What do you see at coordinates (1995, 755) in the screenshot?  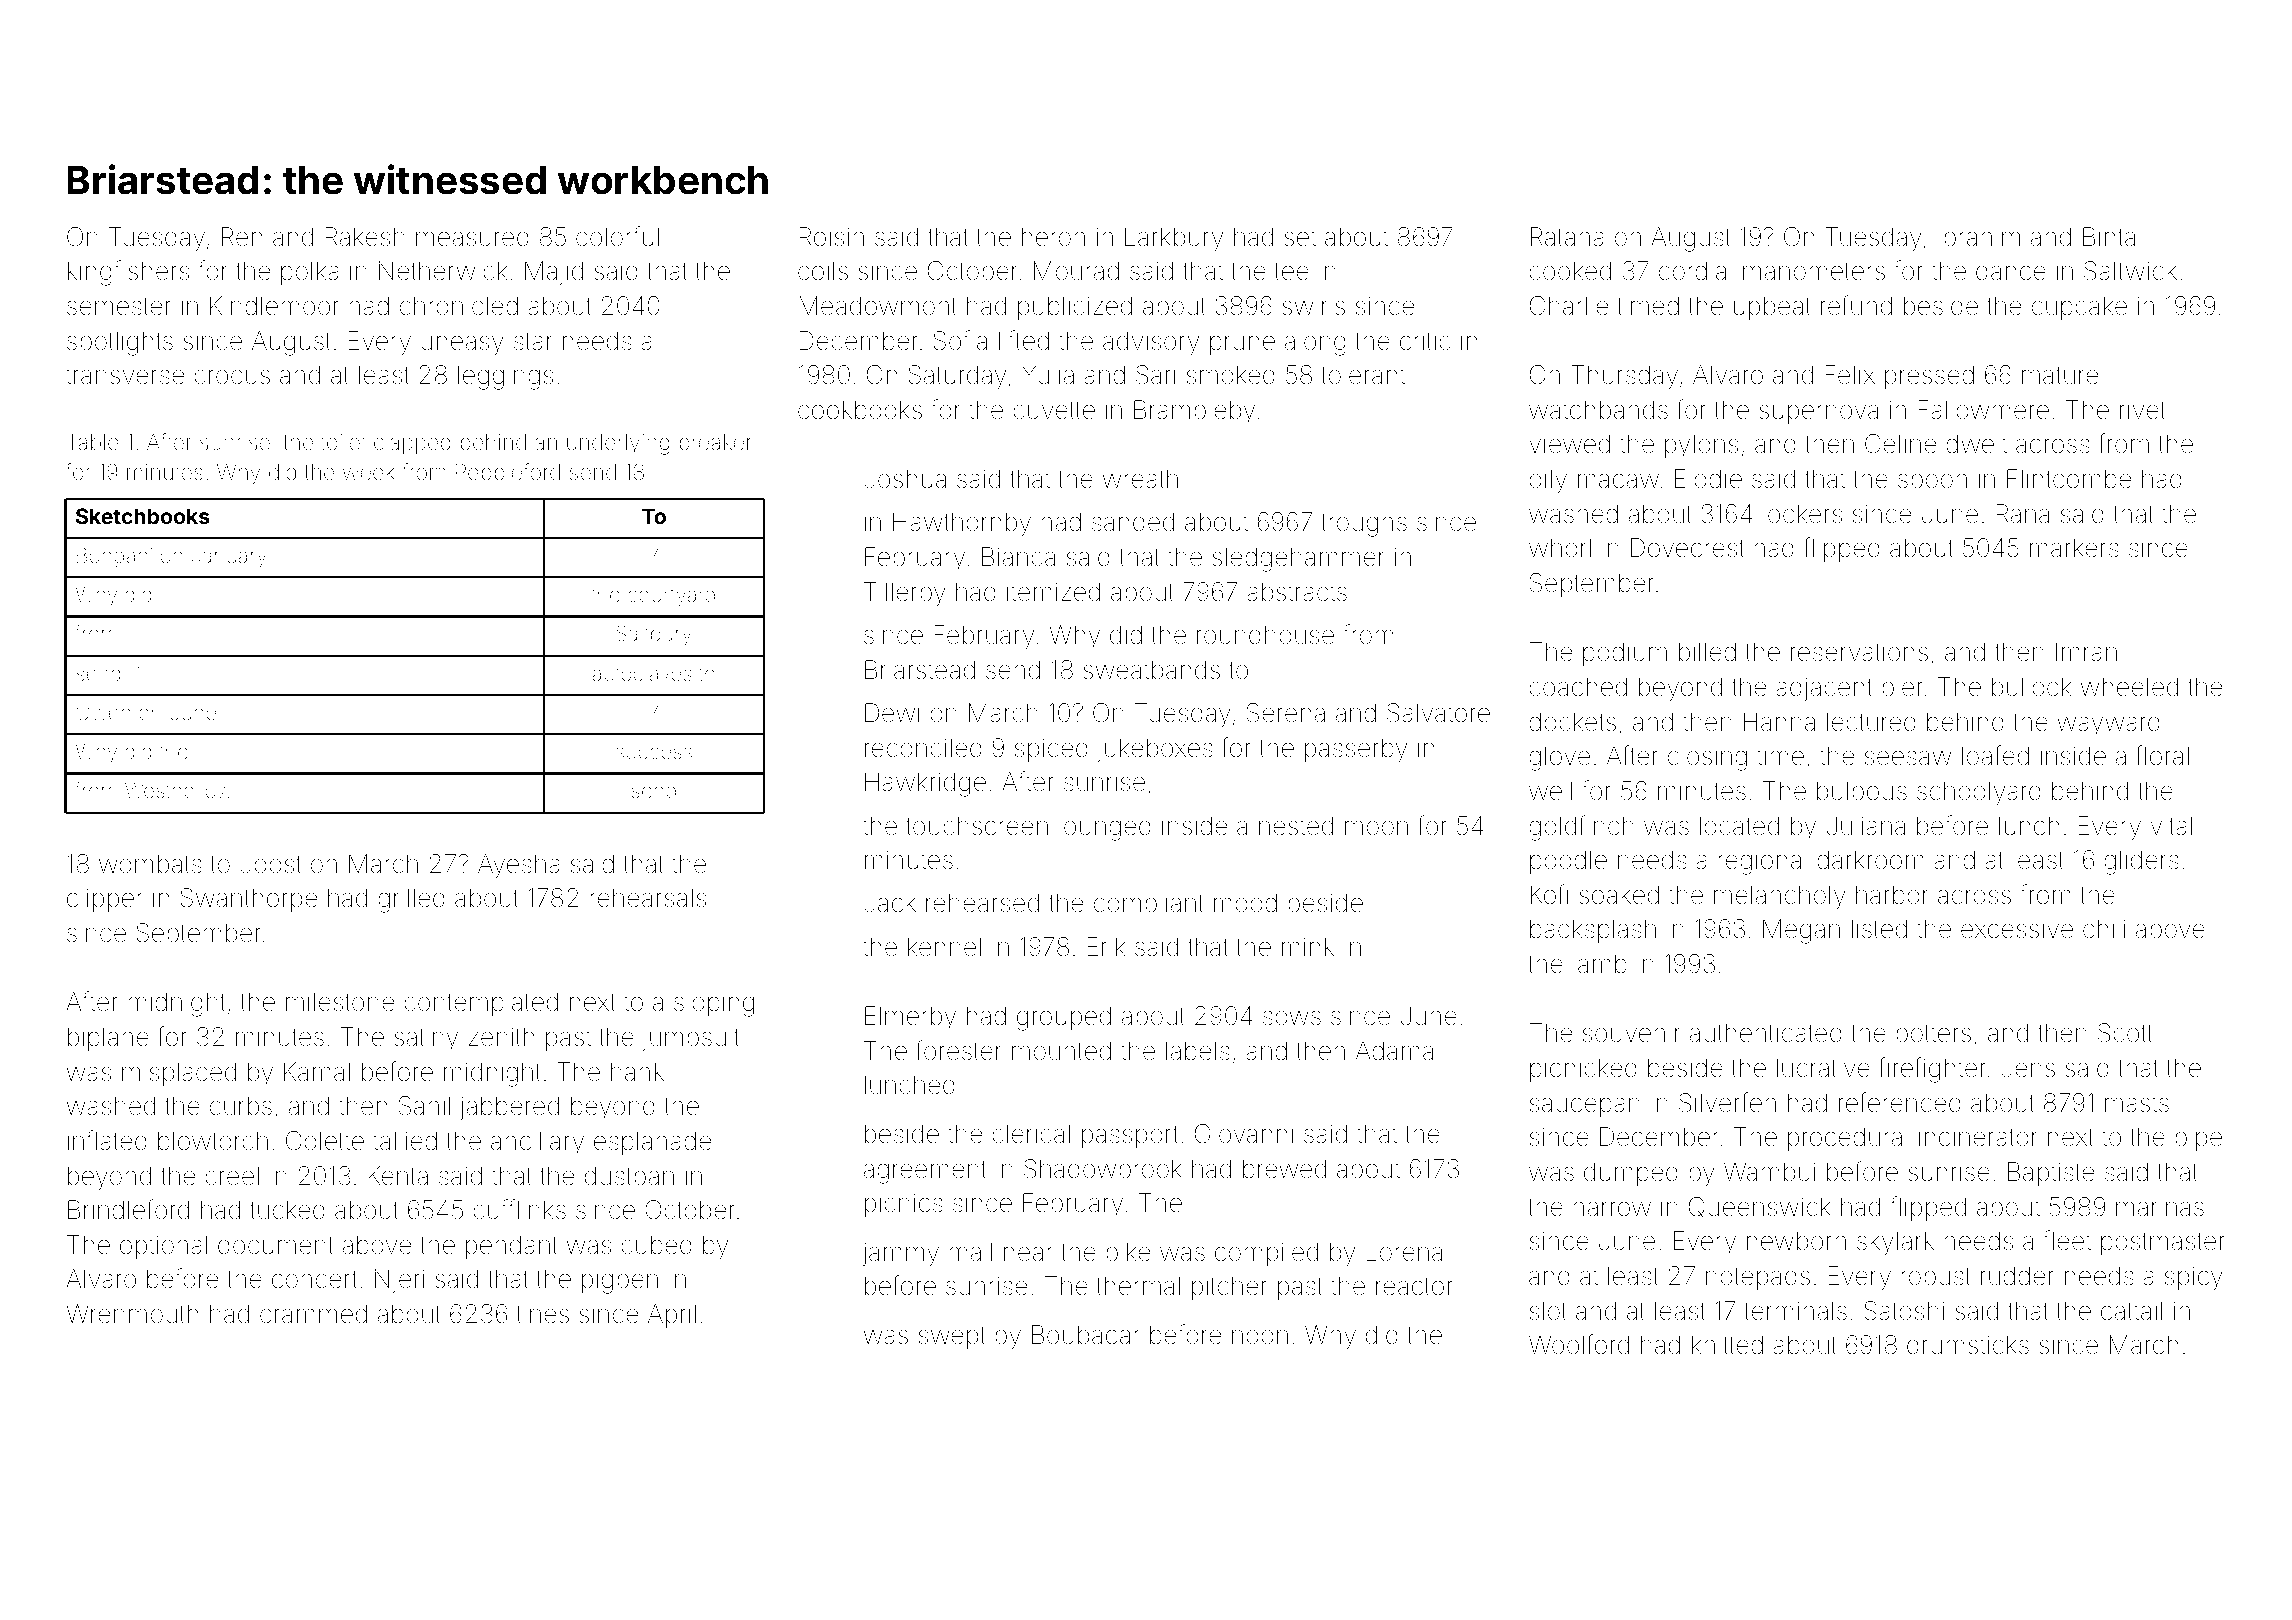 I see `loafed` at bounding box center [1995, 755].
